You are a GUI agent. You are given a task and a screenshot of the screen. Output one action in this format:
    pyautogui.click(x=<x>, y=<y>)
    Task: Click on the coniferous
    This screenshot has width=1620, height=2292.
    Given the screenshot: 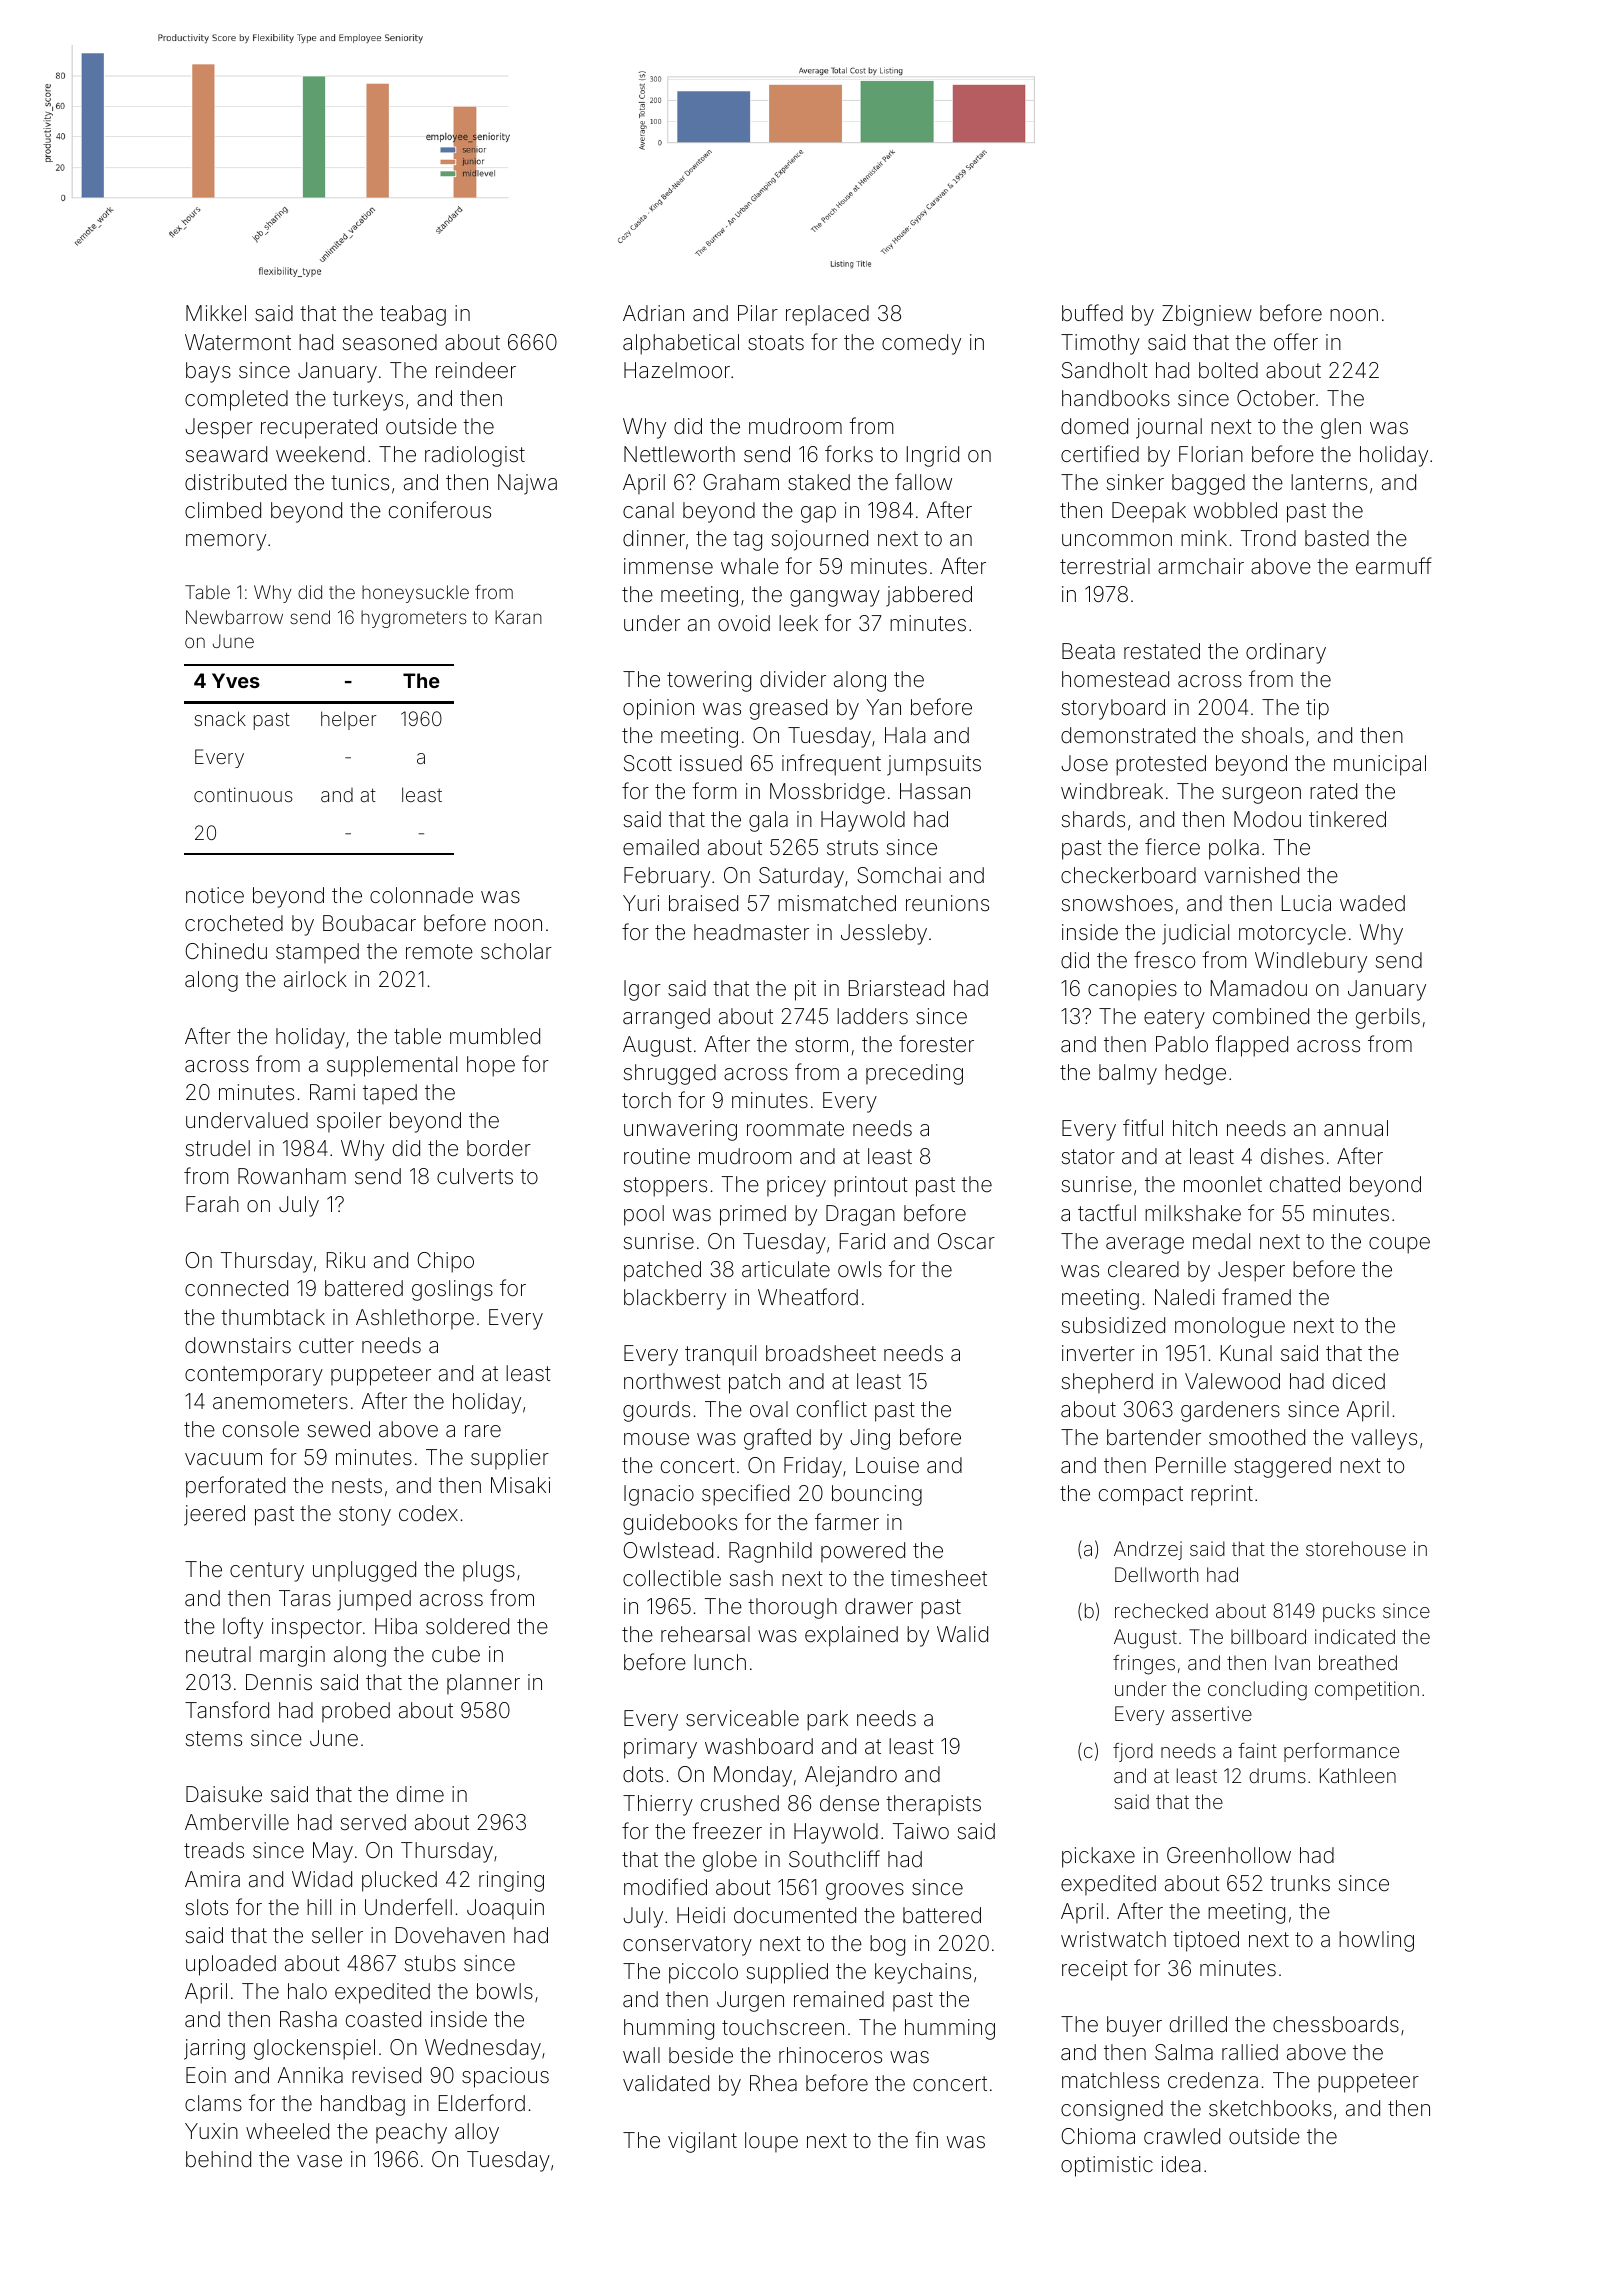 What is the action you would take?
    pyautogui.click(x=440, y=510)
